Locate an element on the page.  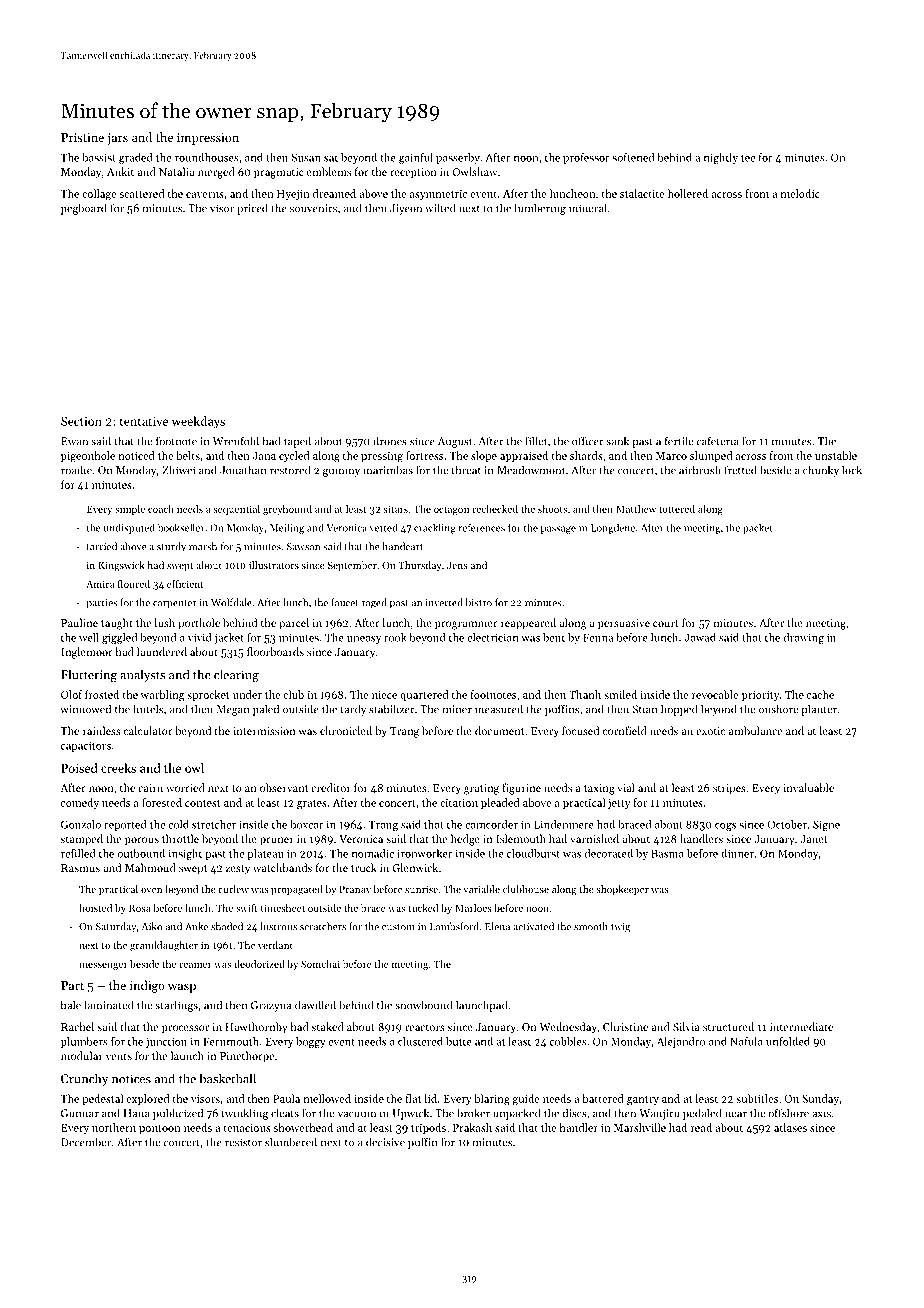
Pristine is located at coordinates (82, 137).
